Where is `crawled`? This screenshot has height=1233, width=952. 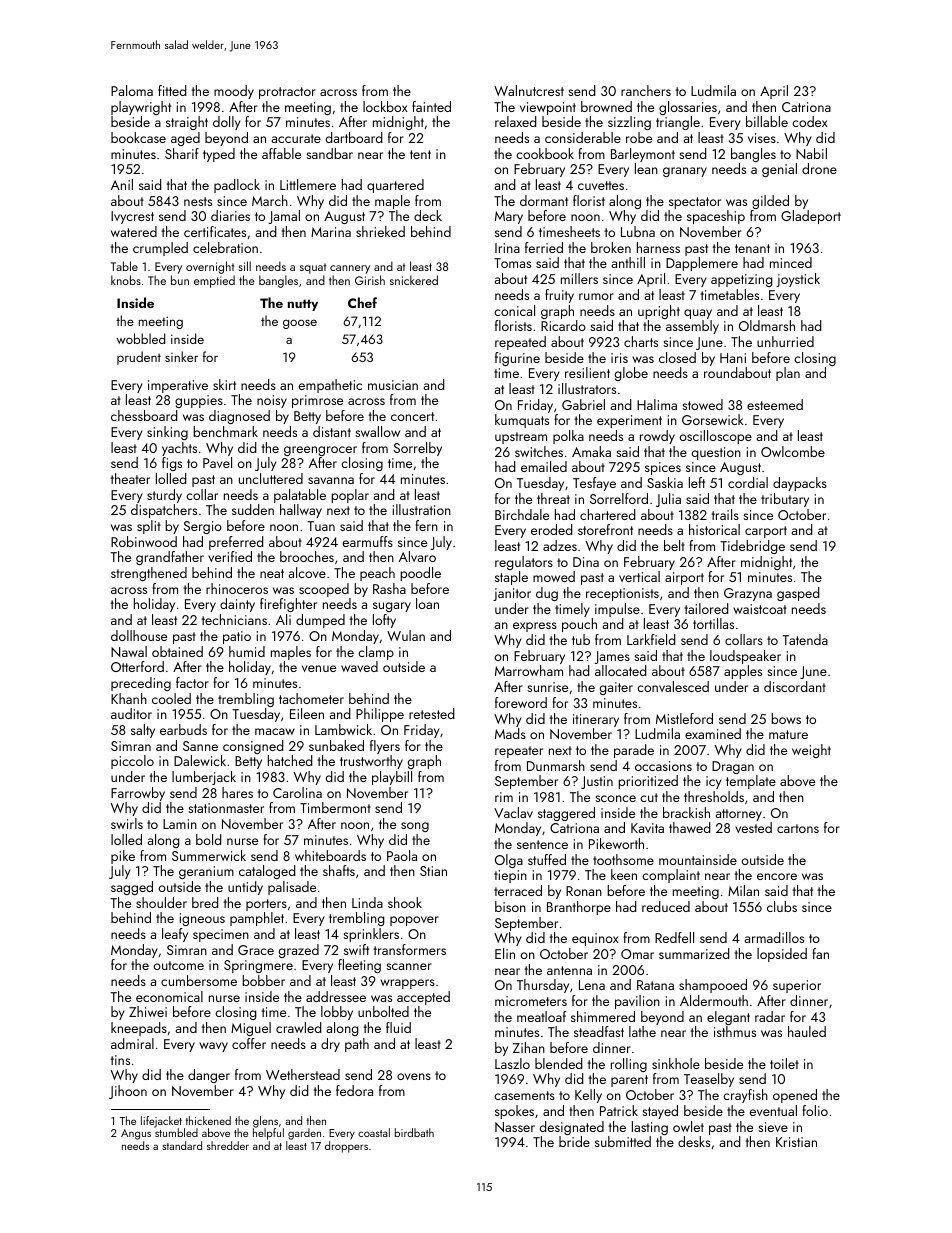 crawled is located at coordinates (299, 1027).
